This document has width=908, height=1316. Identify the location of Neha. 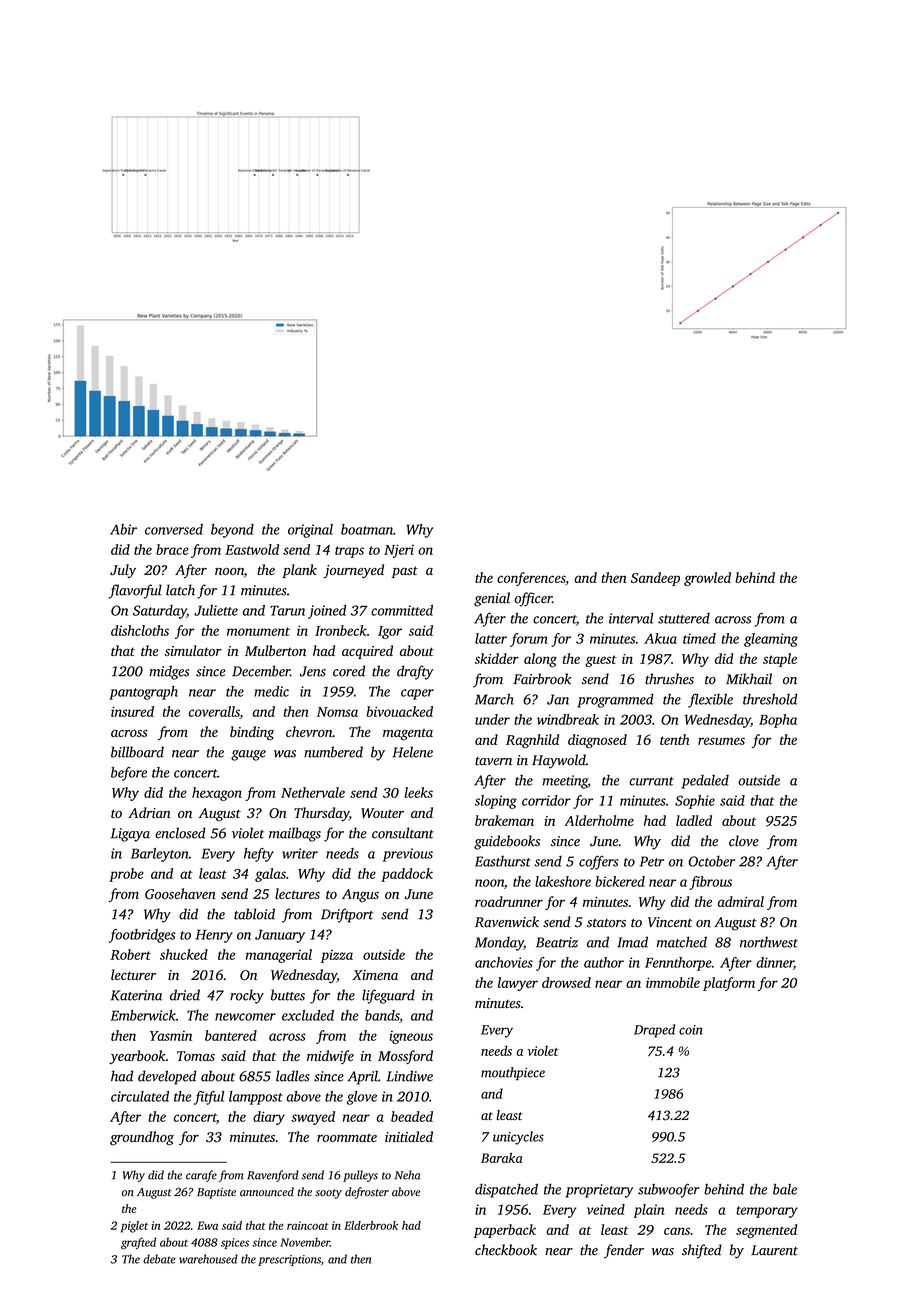
(407, 1175).
